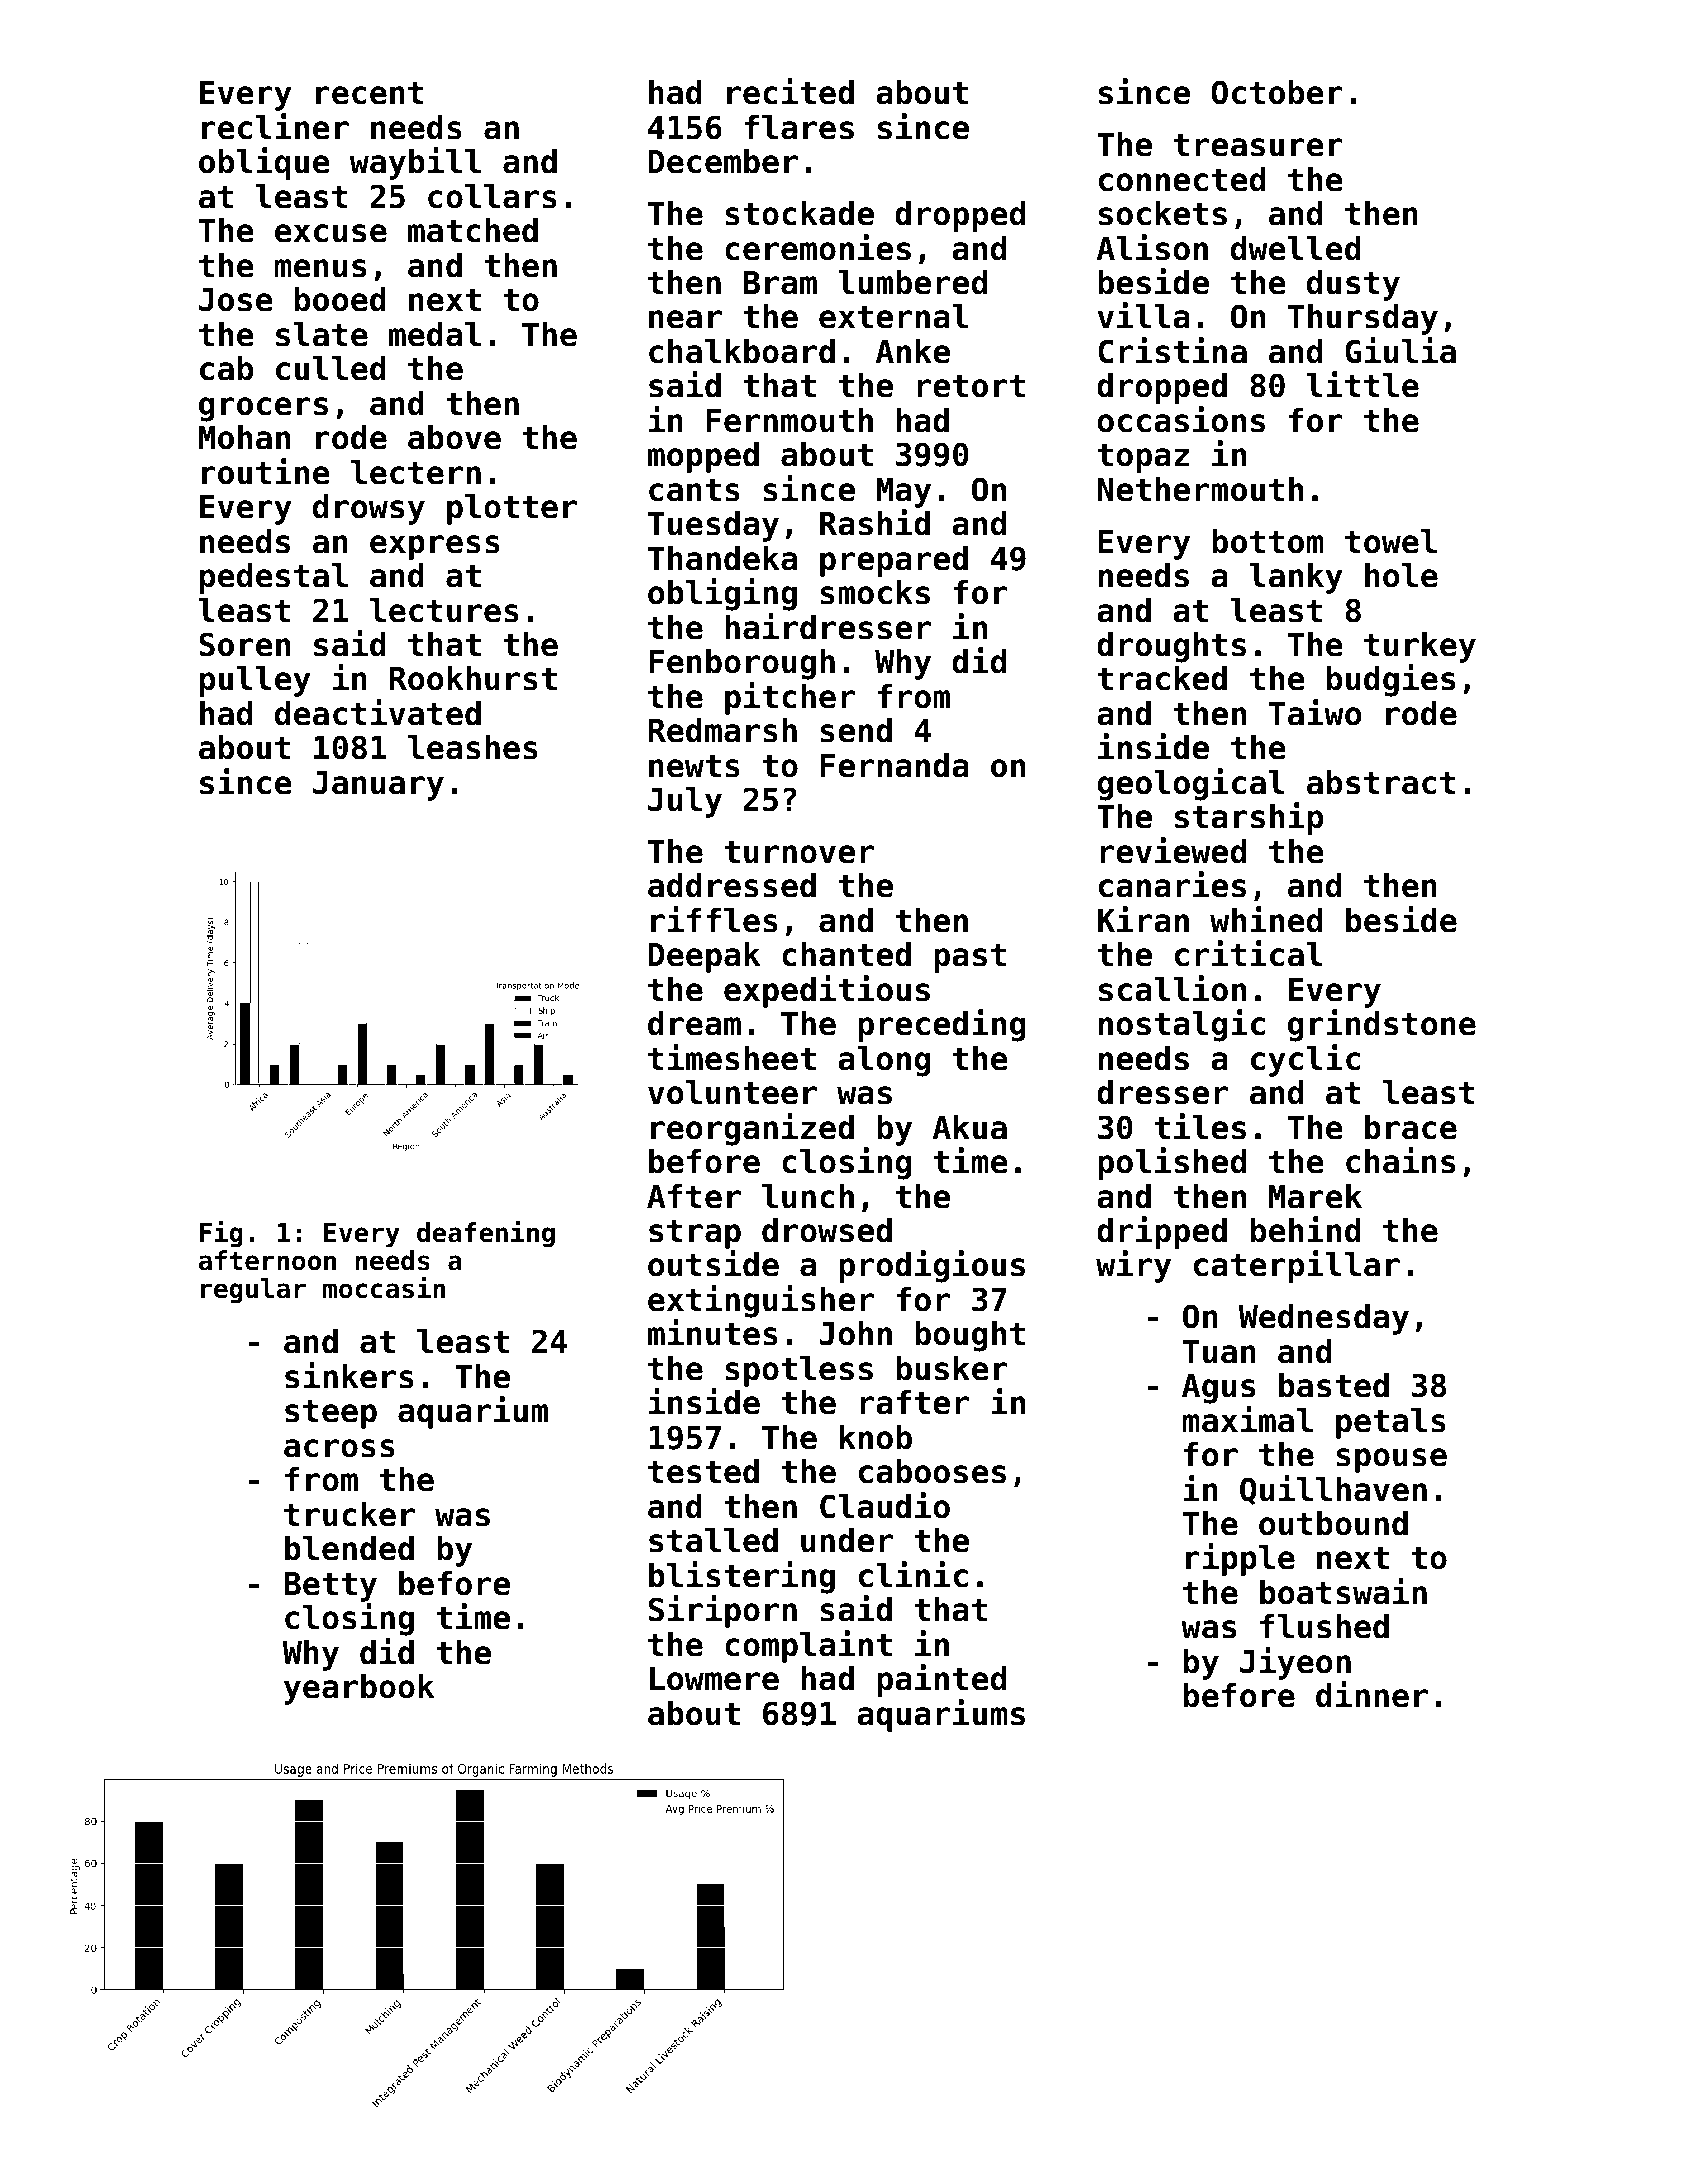 Image resolution: width=1683 pixels, height=2178 pixels. Describe the element at coordinates (1411, 1127) in the page. I see `brace` at that location.
